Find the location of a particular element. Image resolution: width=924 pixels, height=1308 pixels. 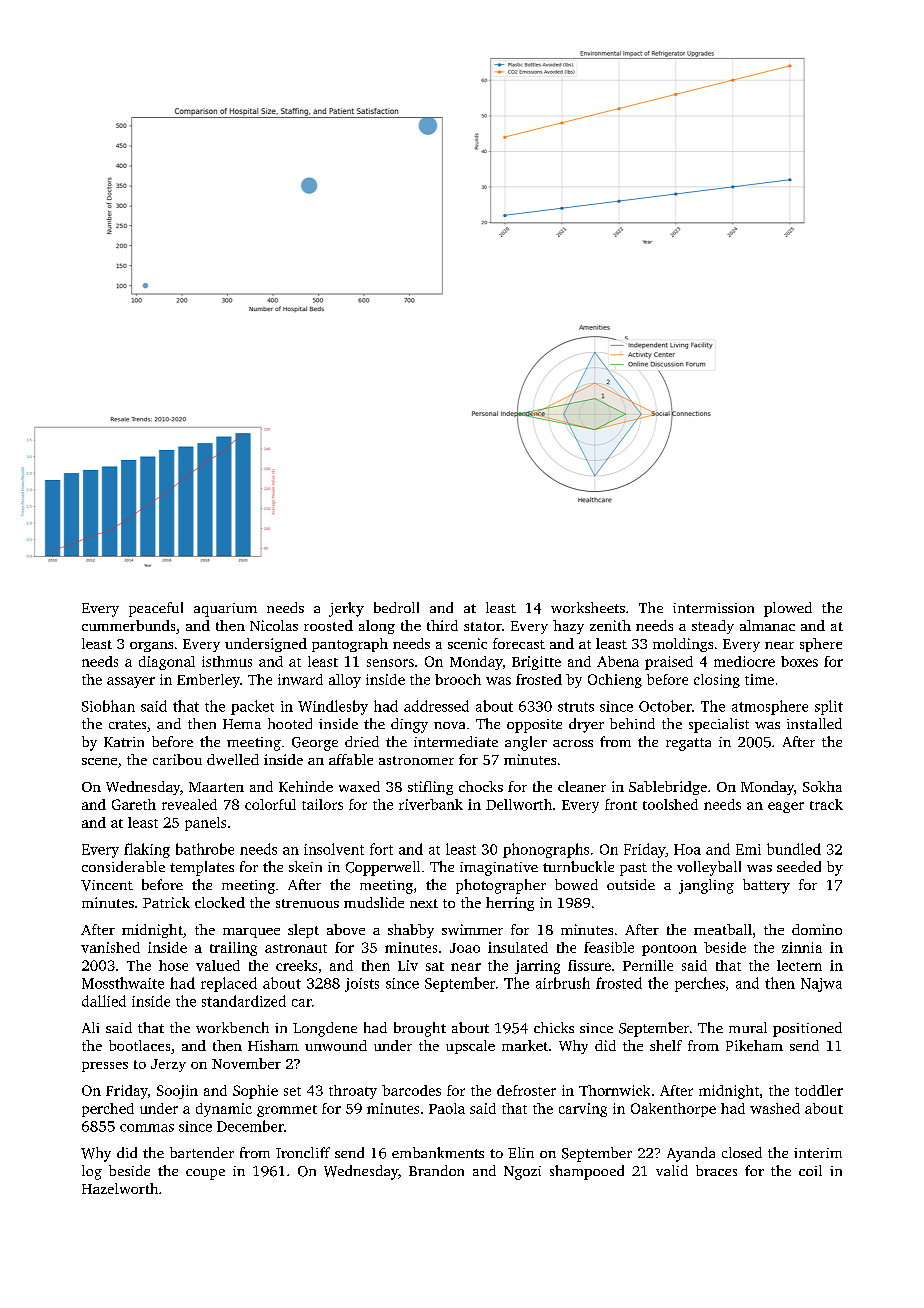

boxes is located at coordinates (799, 661).
